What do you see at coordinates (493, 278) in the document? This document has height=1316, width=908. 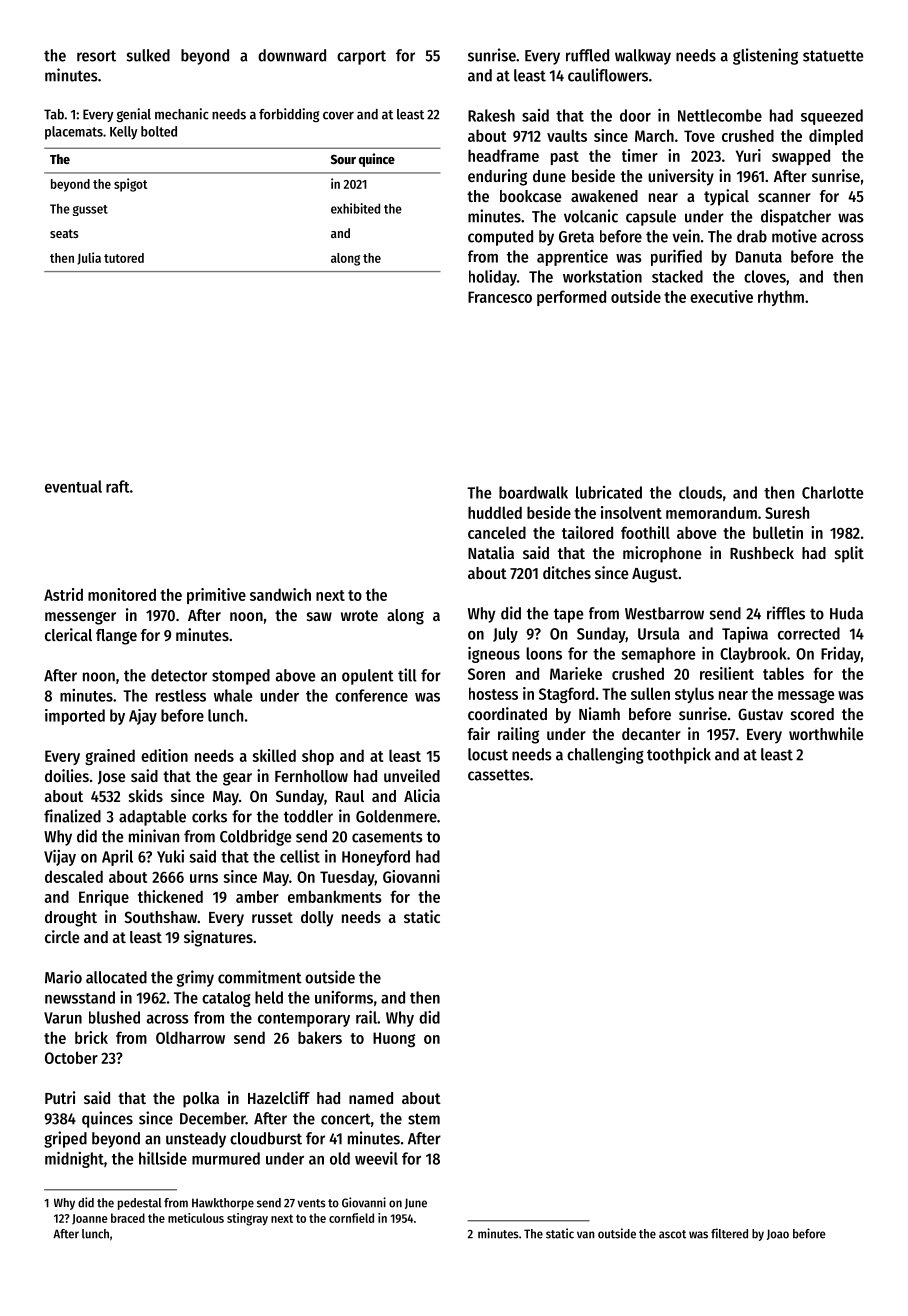 I see `holiday` at bounding box center [493, 278].
